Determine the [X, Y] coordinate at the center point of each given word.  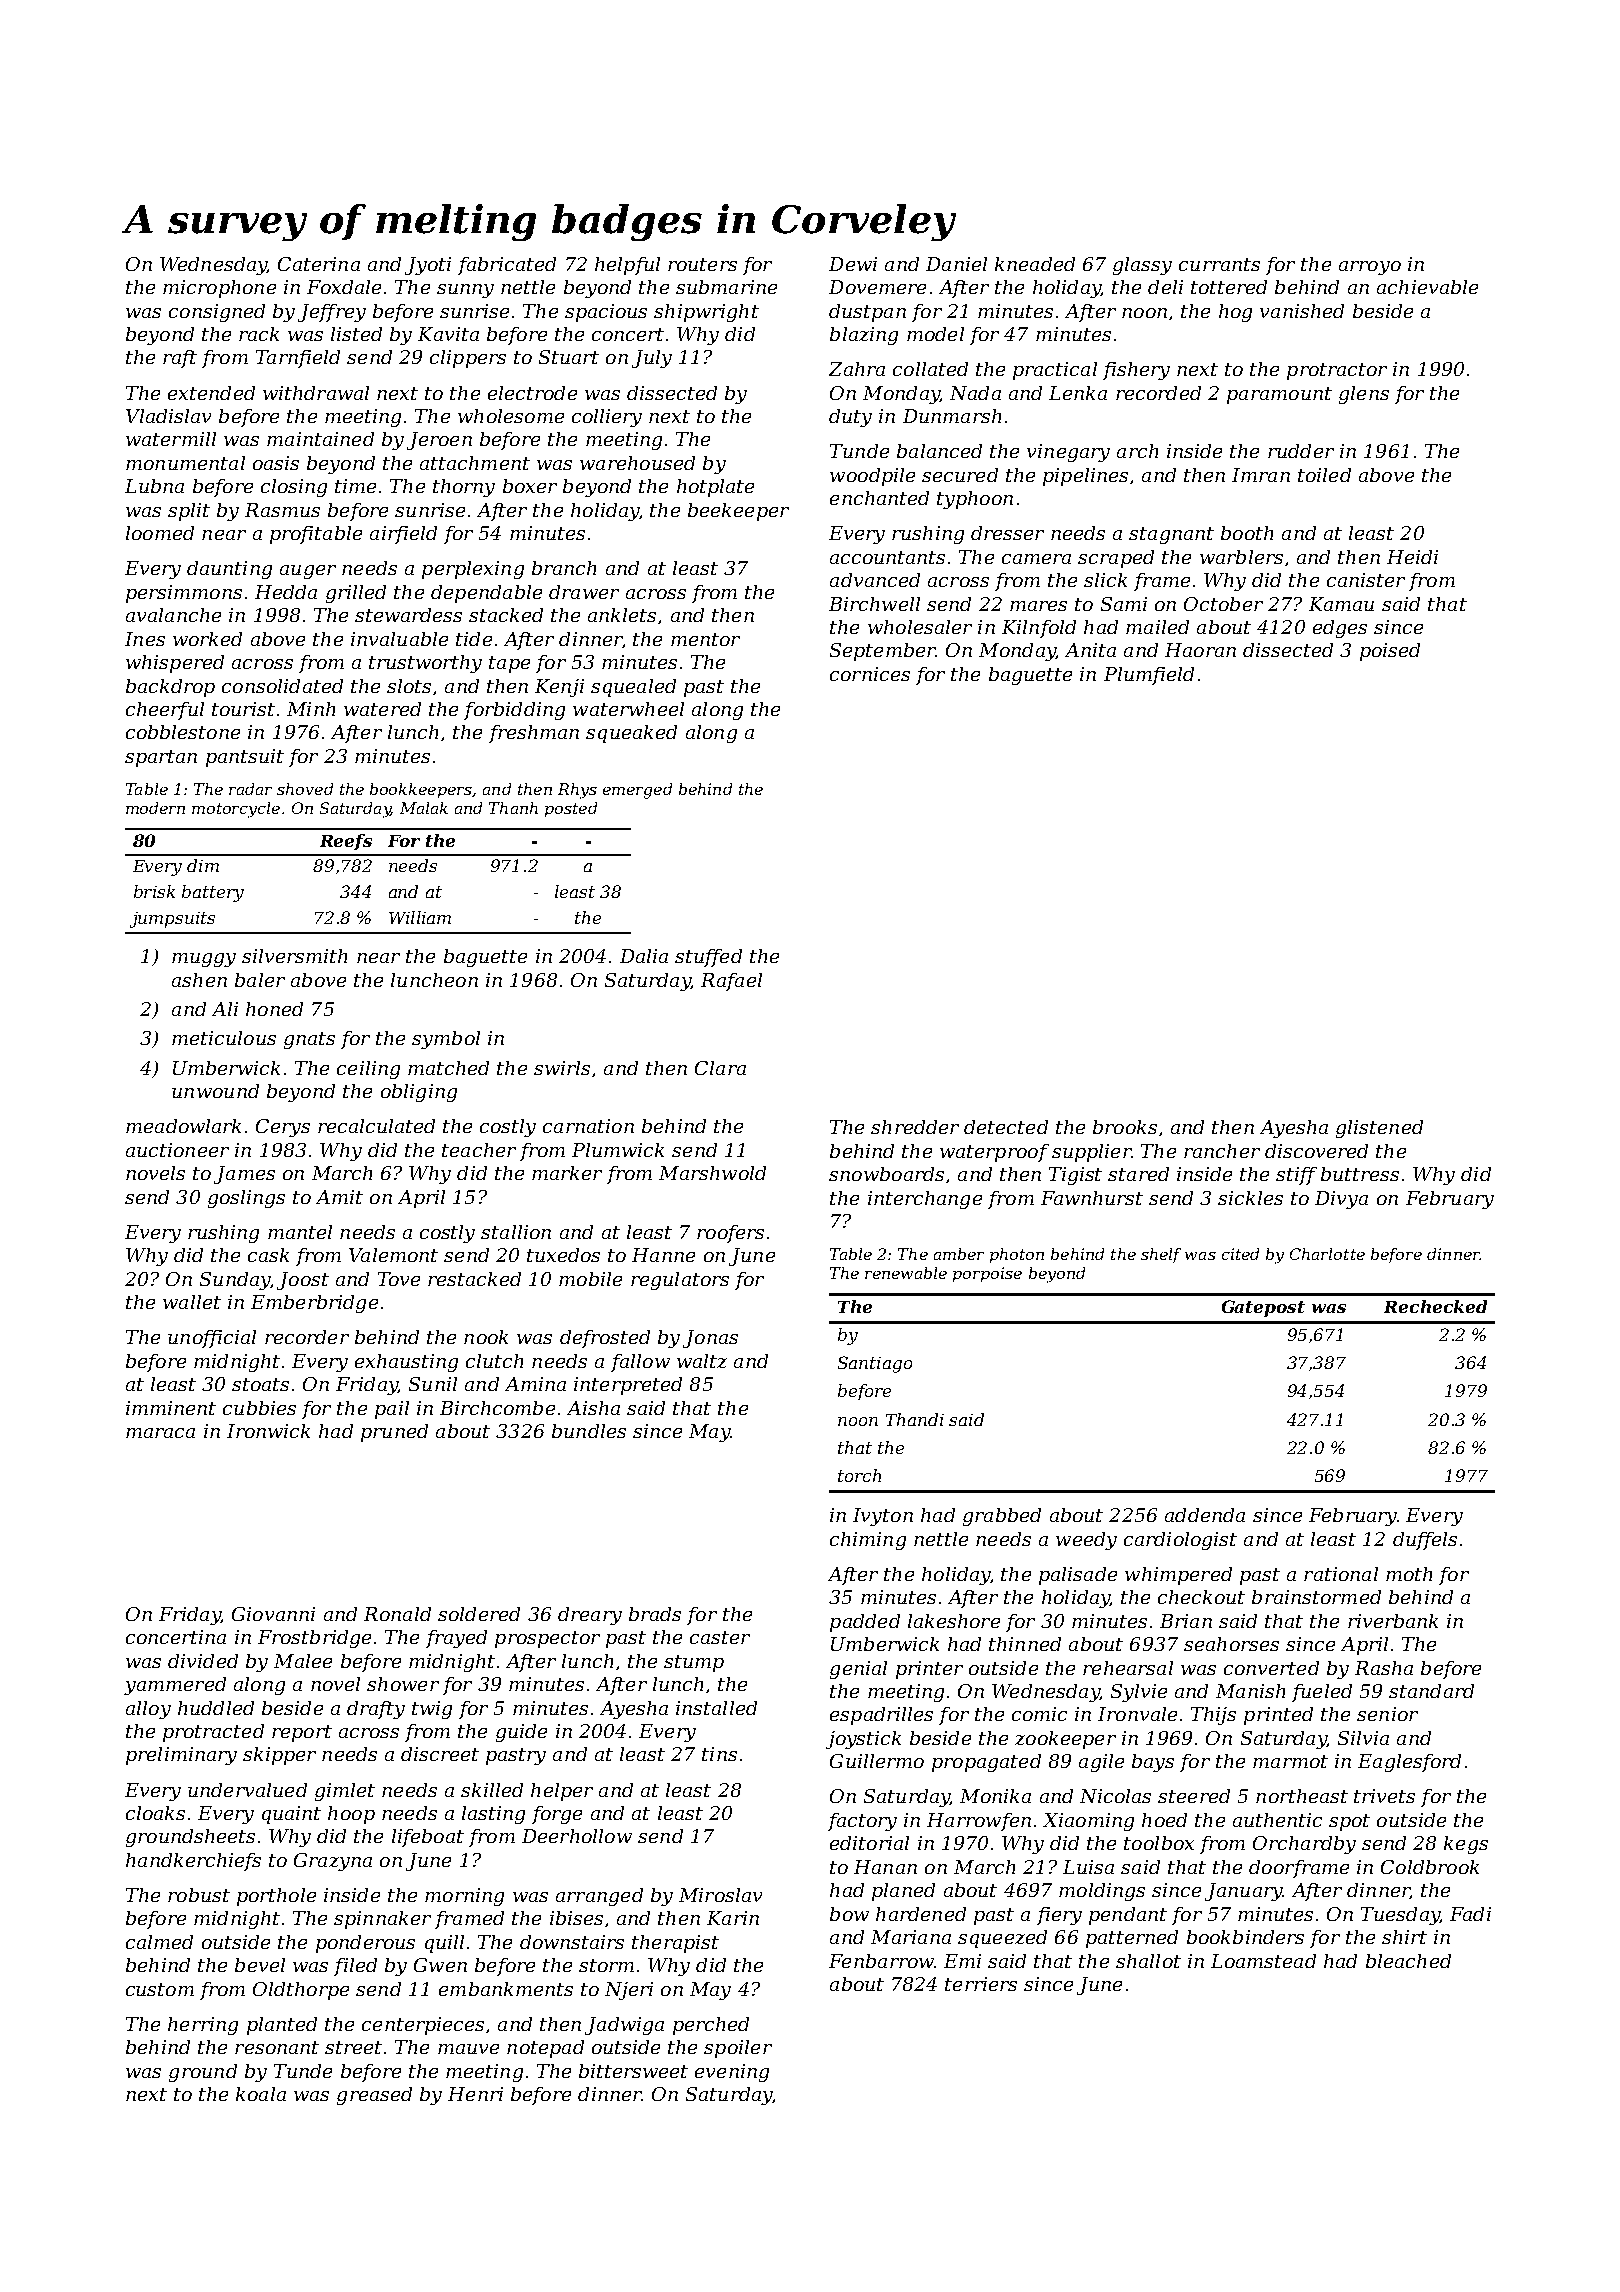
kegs [1466, 1845]
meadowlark [183, 1126]
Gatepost [1263, 1308]
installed [716, 1708]
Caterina [319, 264]
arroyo [1370, 268]
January [1244, 1892]
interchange [925, 1200]
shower [403, 1684]
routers [702, 264]
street [353, 2047]
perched [711, 2026]
